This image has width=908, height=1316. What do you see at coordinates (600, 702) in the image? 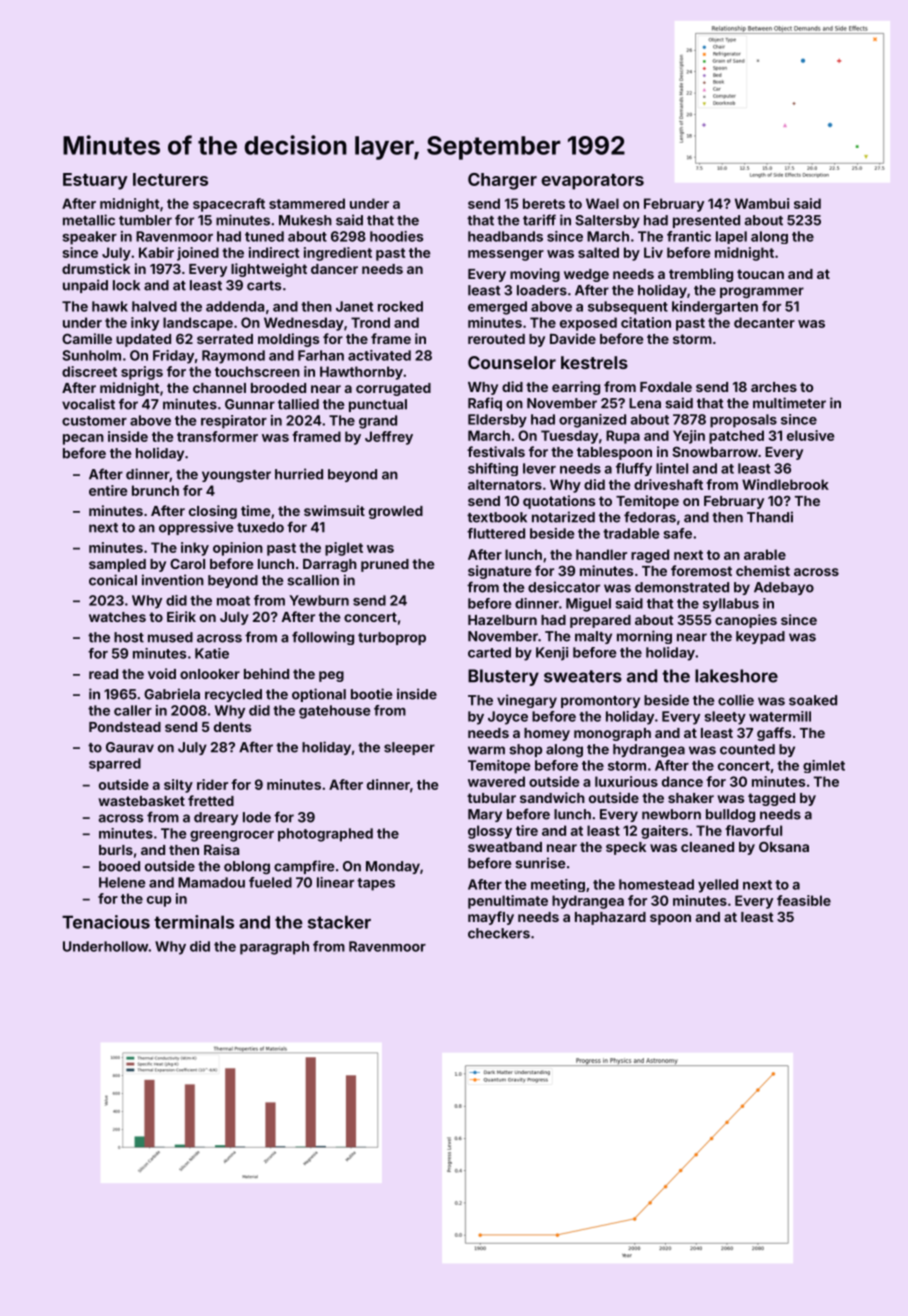
I see `promontory` at bounding box center [600, 702].
